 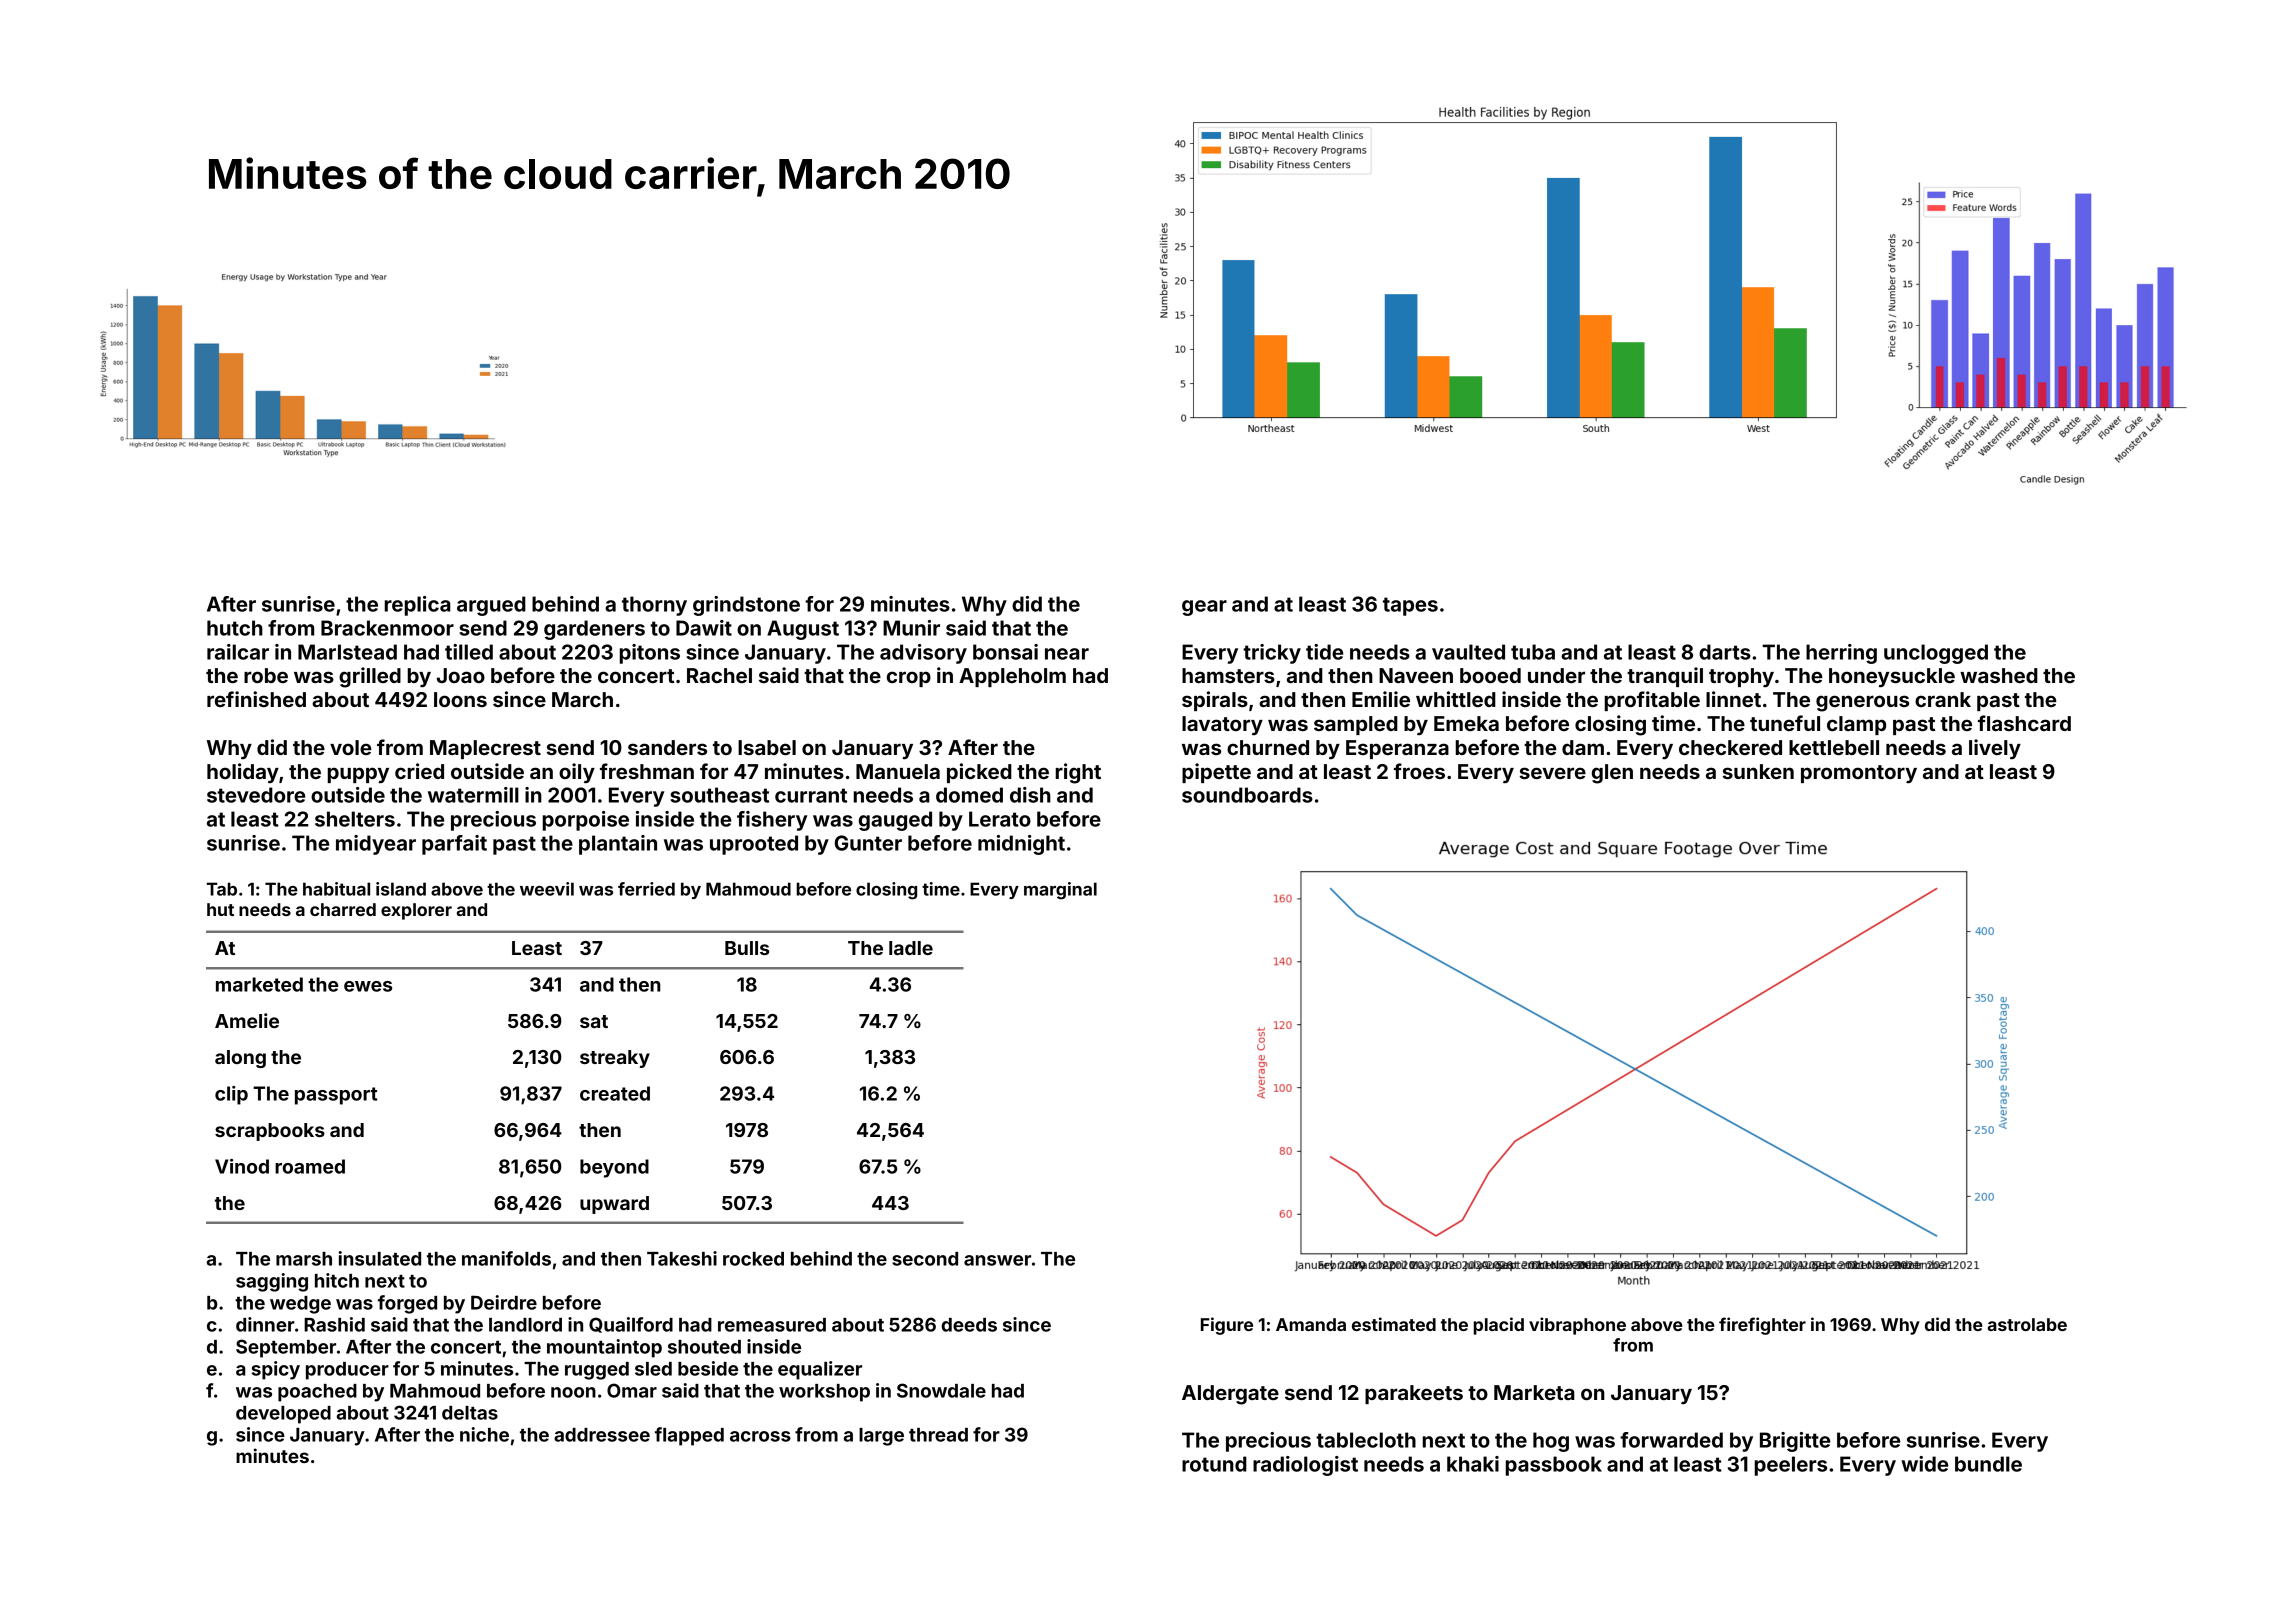 What do you see at coordinates (614, 1205) in the page?
I see `upward` at bounding box center [614, 1205].
